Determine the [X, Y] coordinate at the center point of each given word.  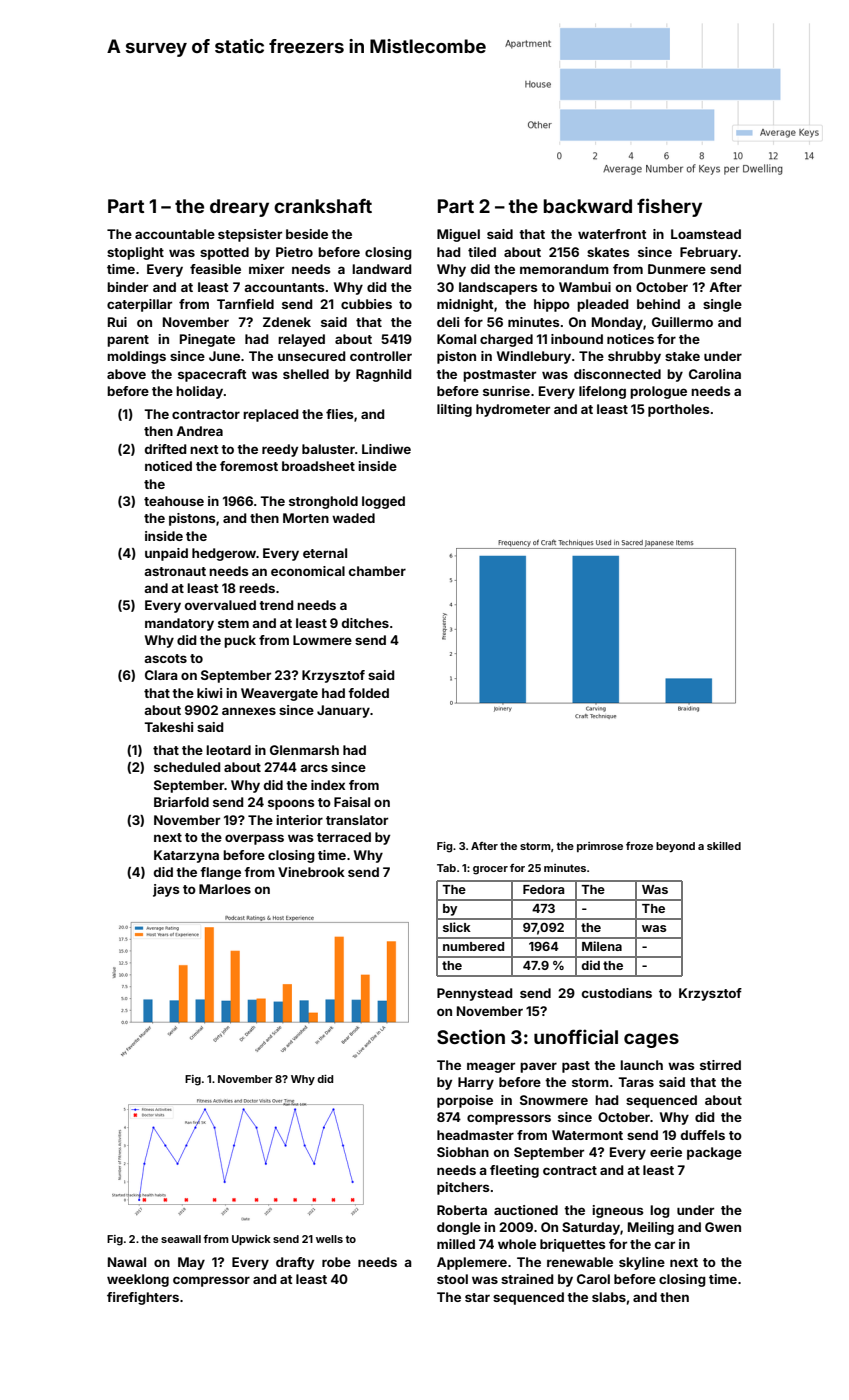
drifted [166, 449]
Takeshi [168, 727]
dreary [239, 208]
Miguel [458, 235]
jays [166, 890]
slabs [609, 1297]
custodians [617, 993]
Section [471, 1036]
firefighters [143, 1298]
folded [368, 693]
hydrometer [513, 410]
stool [452, 1279]
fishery [669, 207]
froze [639, 846]
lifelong [602, 392]
